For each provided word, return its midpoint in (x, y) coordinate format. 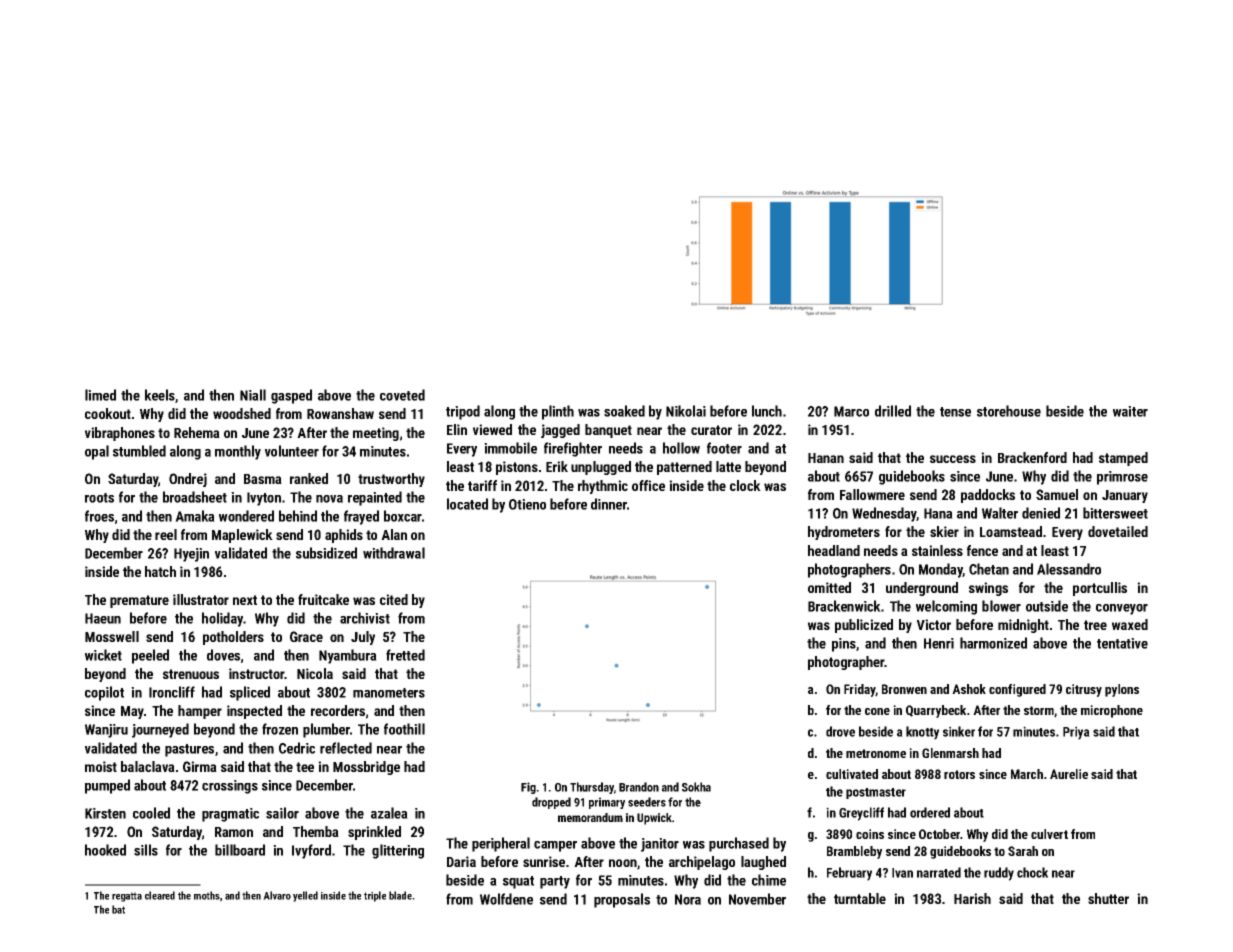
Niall (253, 395)
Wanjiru (106, 731)
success (953, 459)
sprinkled (374, 833)
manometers (389, 693)
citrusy (1084, 690)
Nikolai (686, 411)
